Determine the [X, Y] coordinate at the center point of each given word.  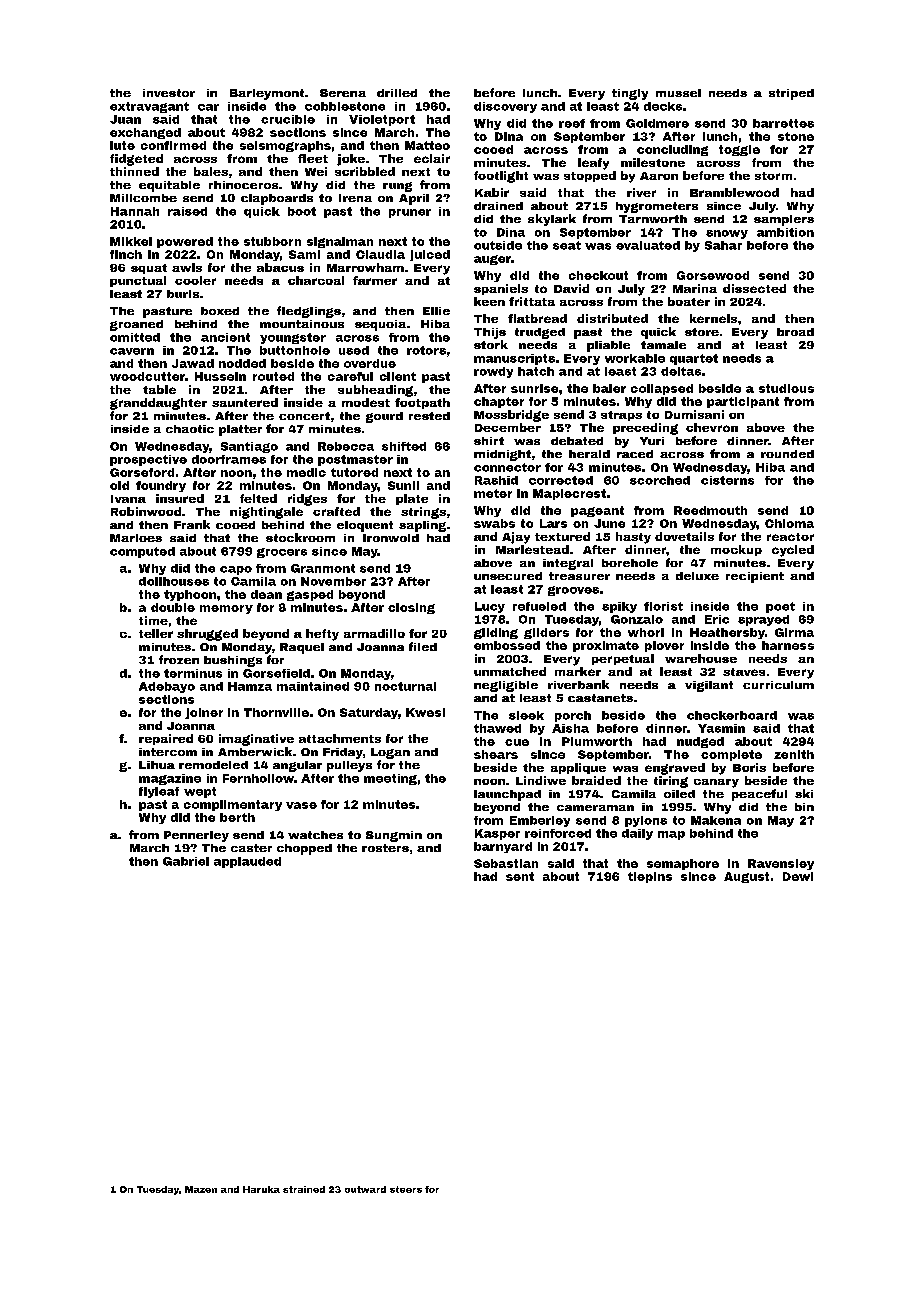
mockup [736, 550]
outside [498, 245]
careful [350, 376]
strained [304, 1189]
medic [306, 472]
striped [791, 94]
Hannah [135, 211]
